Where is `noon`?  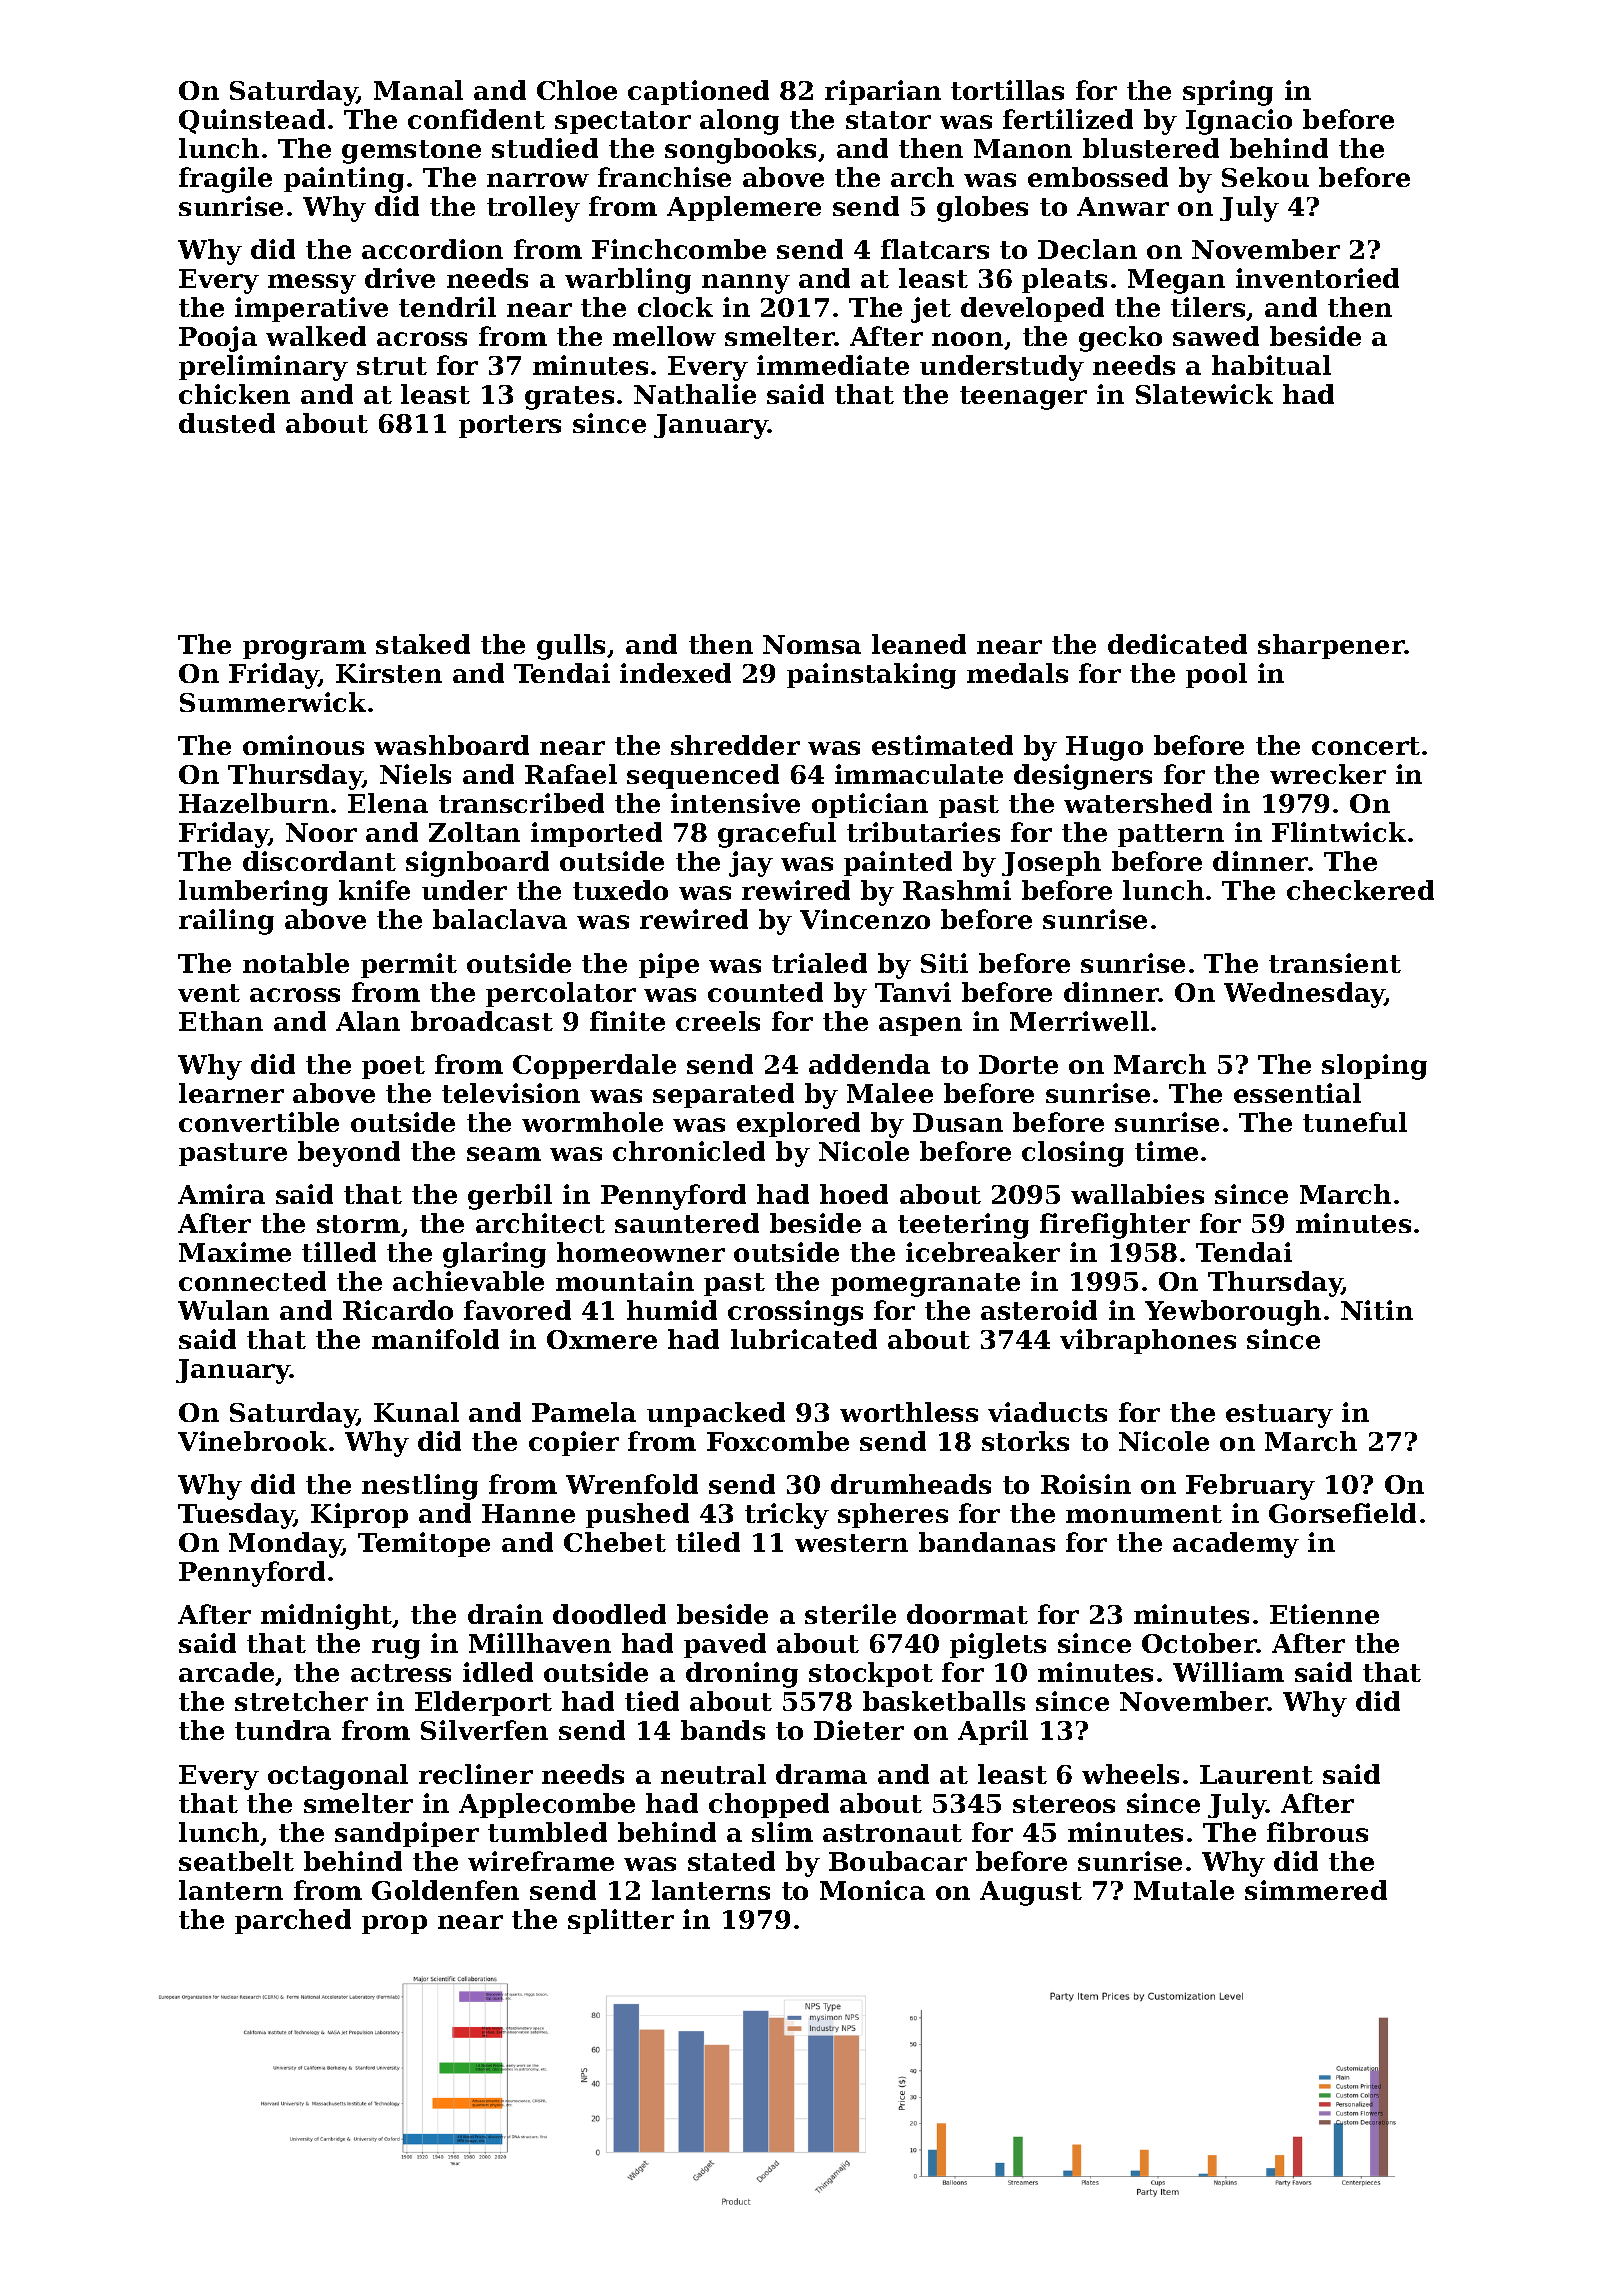
noon is located at coordinates (967, 339).
